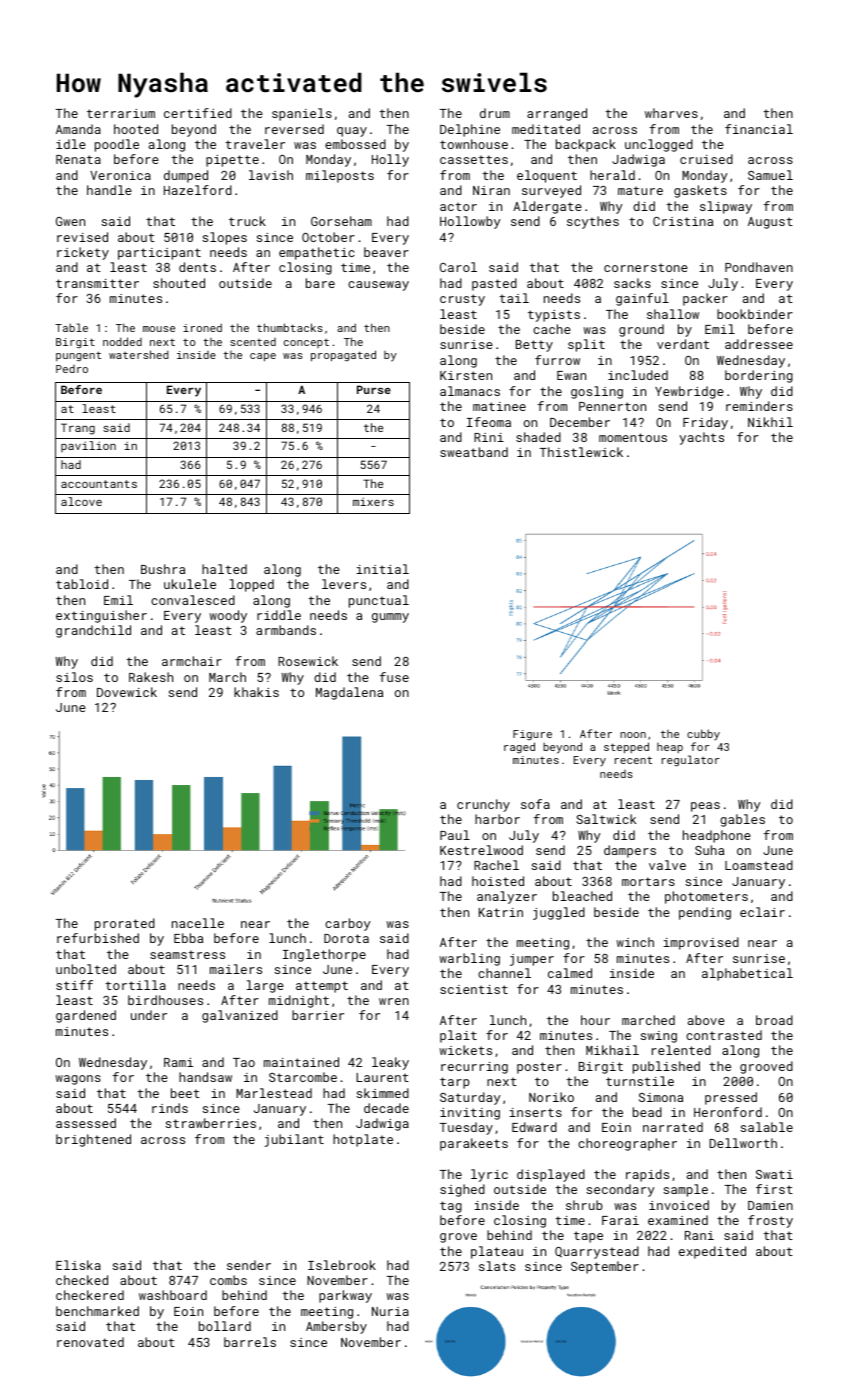 The height and width of the screenshot is (1400, 849). Describe the element at coordinates (455, 835) in the screenshot. I see `Paul` at that location.
